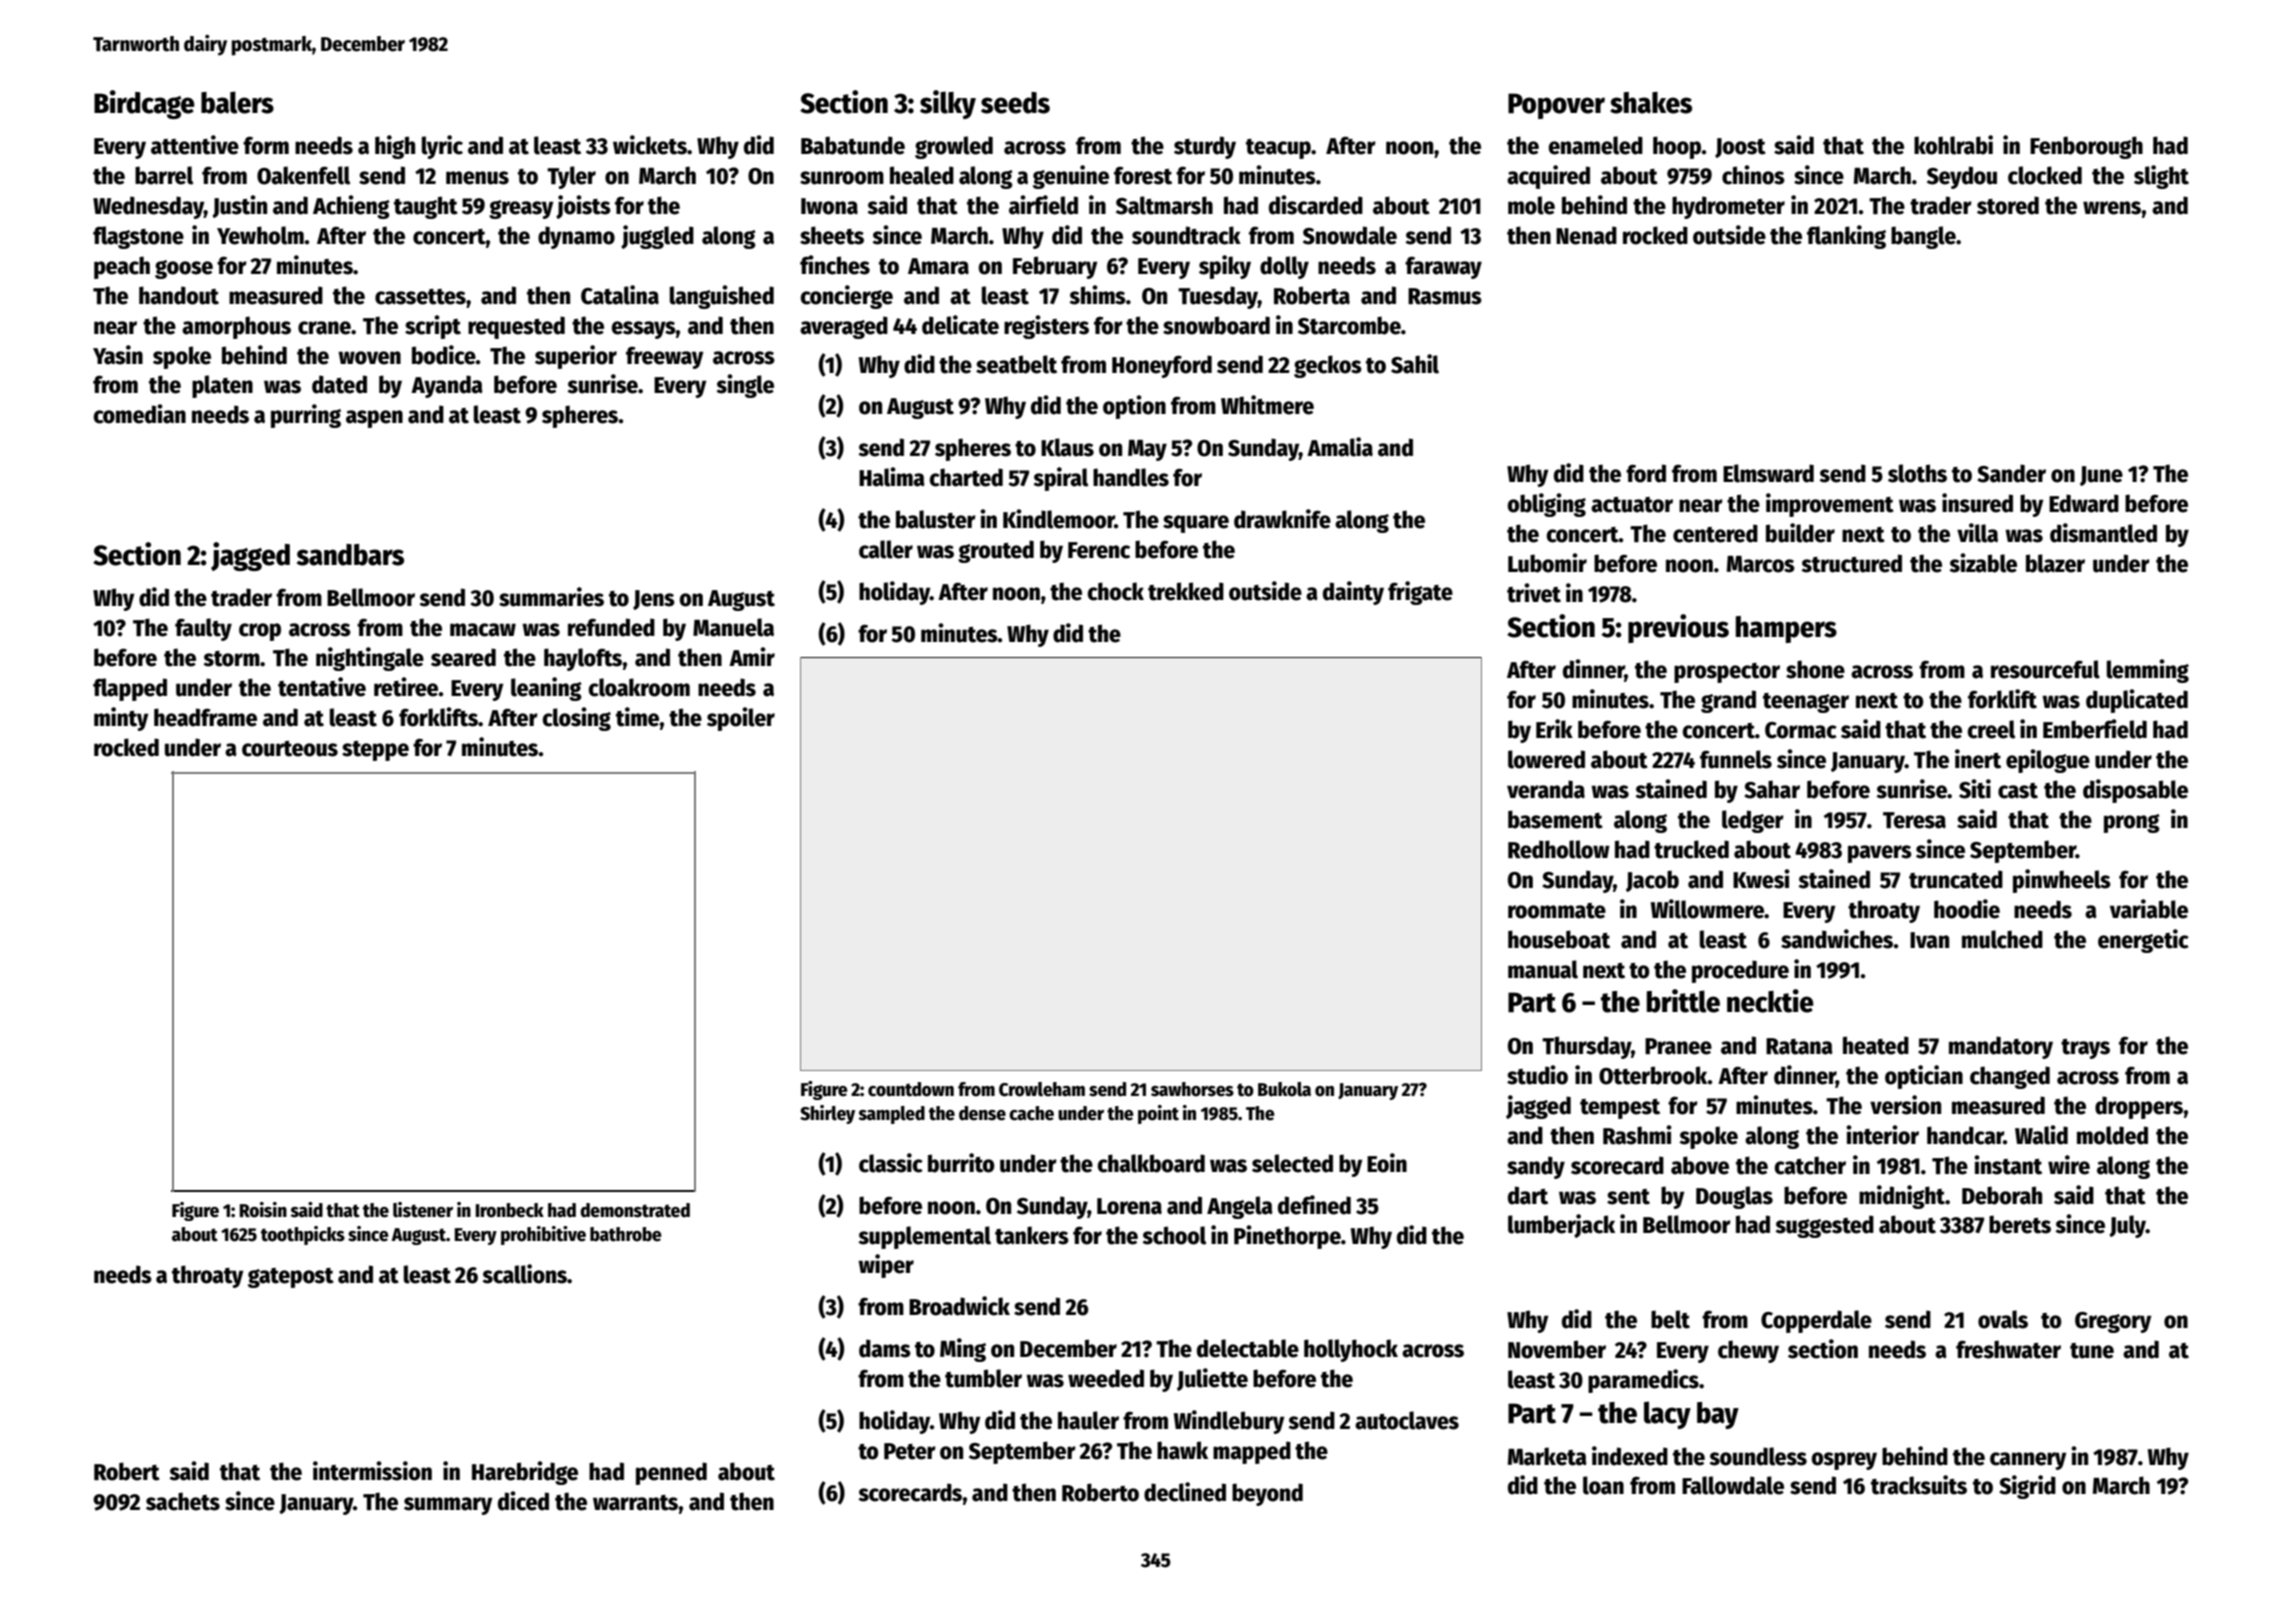  I want to click on courteous, so click(290, 749).
